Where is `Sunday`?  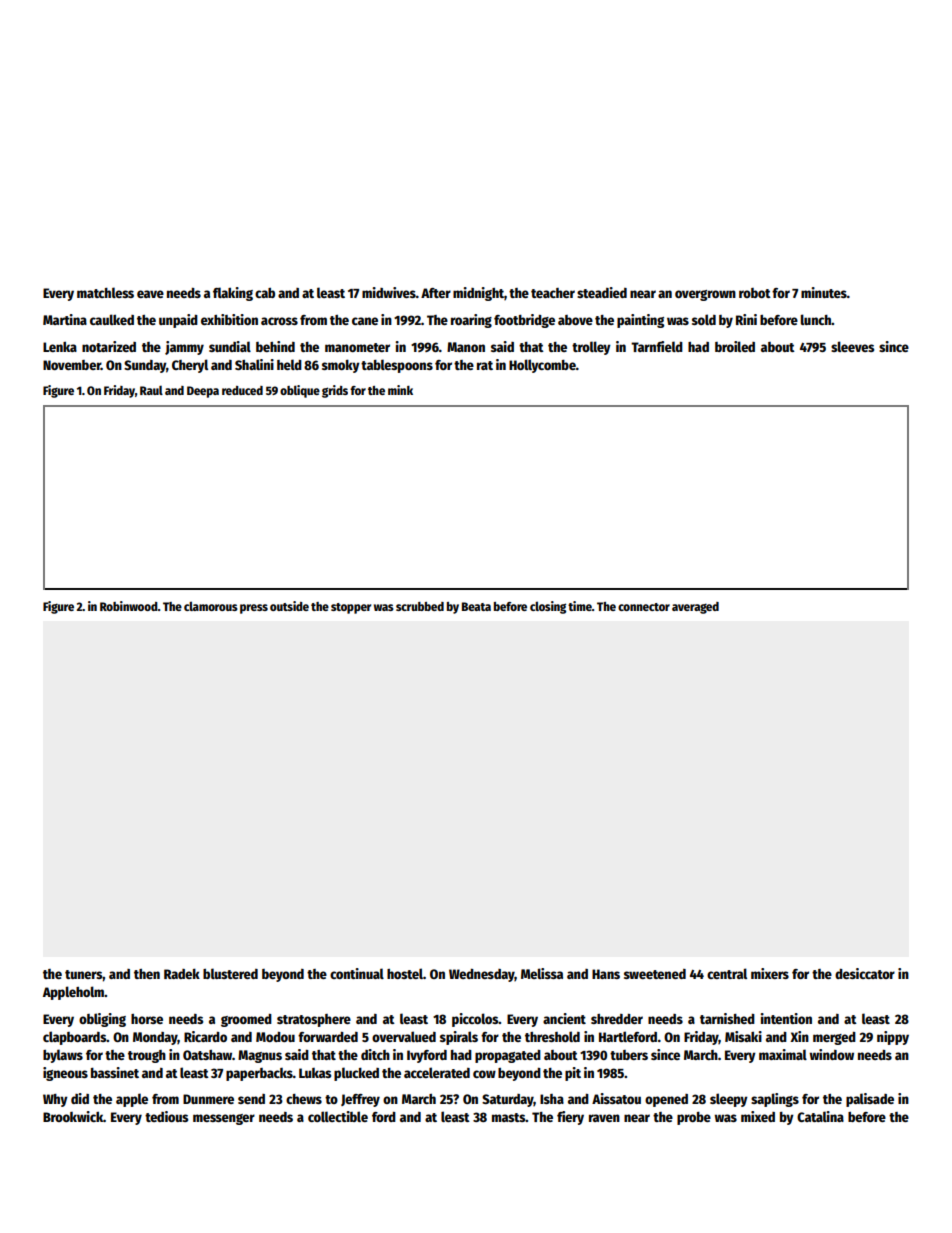 Sunday is located at coordinates (145, 366).
